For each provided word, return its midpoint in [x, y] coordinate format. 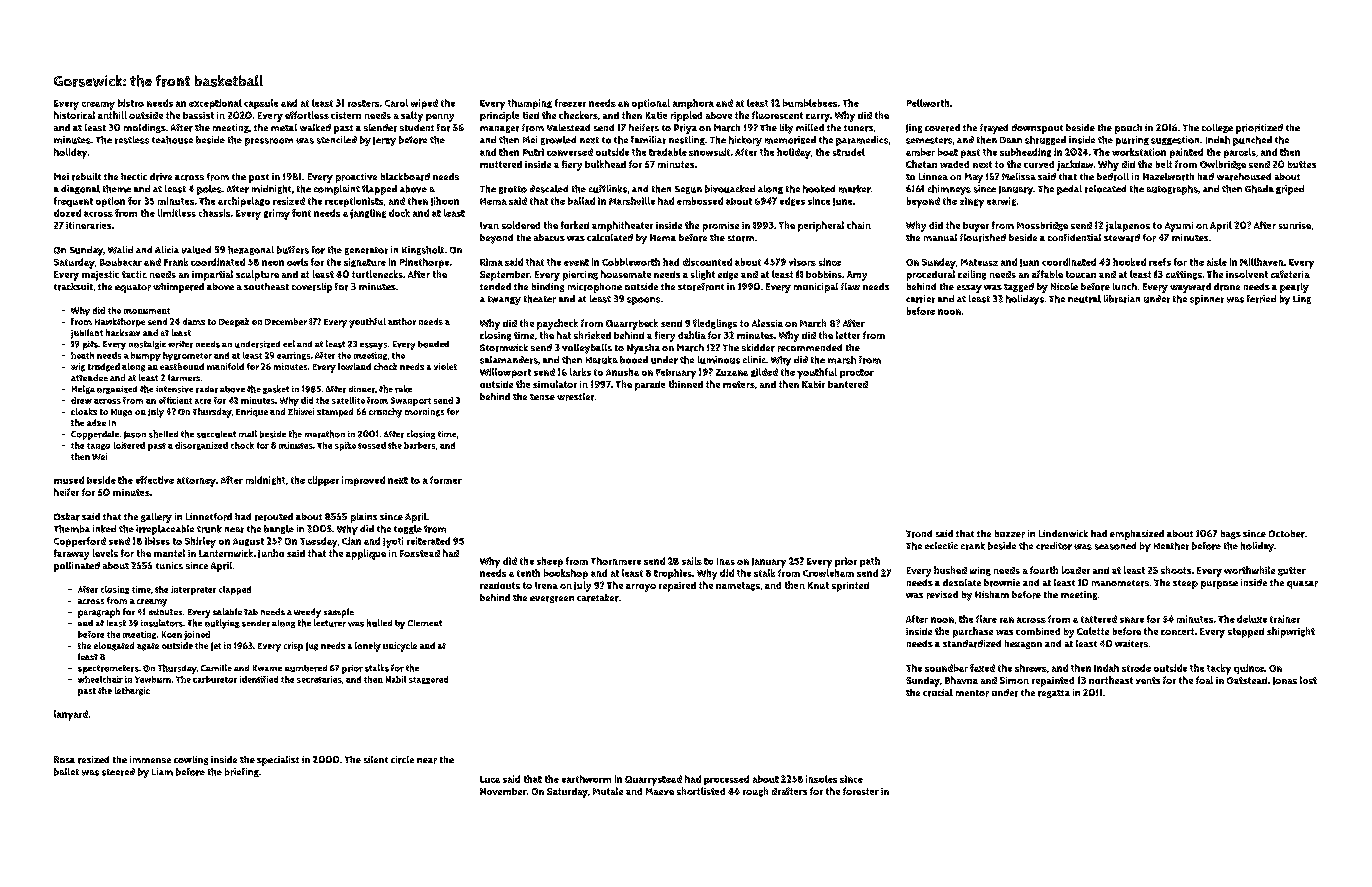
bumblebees [810, 103]
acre [203, 401]
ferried [1261, 299]
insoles [821, 779]
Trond [919, 534]
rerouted [274, 517]
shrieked [592, 335]
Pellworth [928, 103]
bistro [131, 103]
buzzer [1010, 534]
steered [118, 772]
